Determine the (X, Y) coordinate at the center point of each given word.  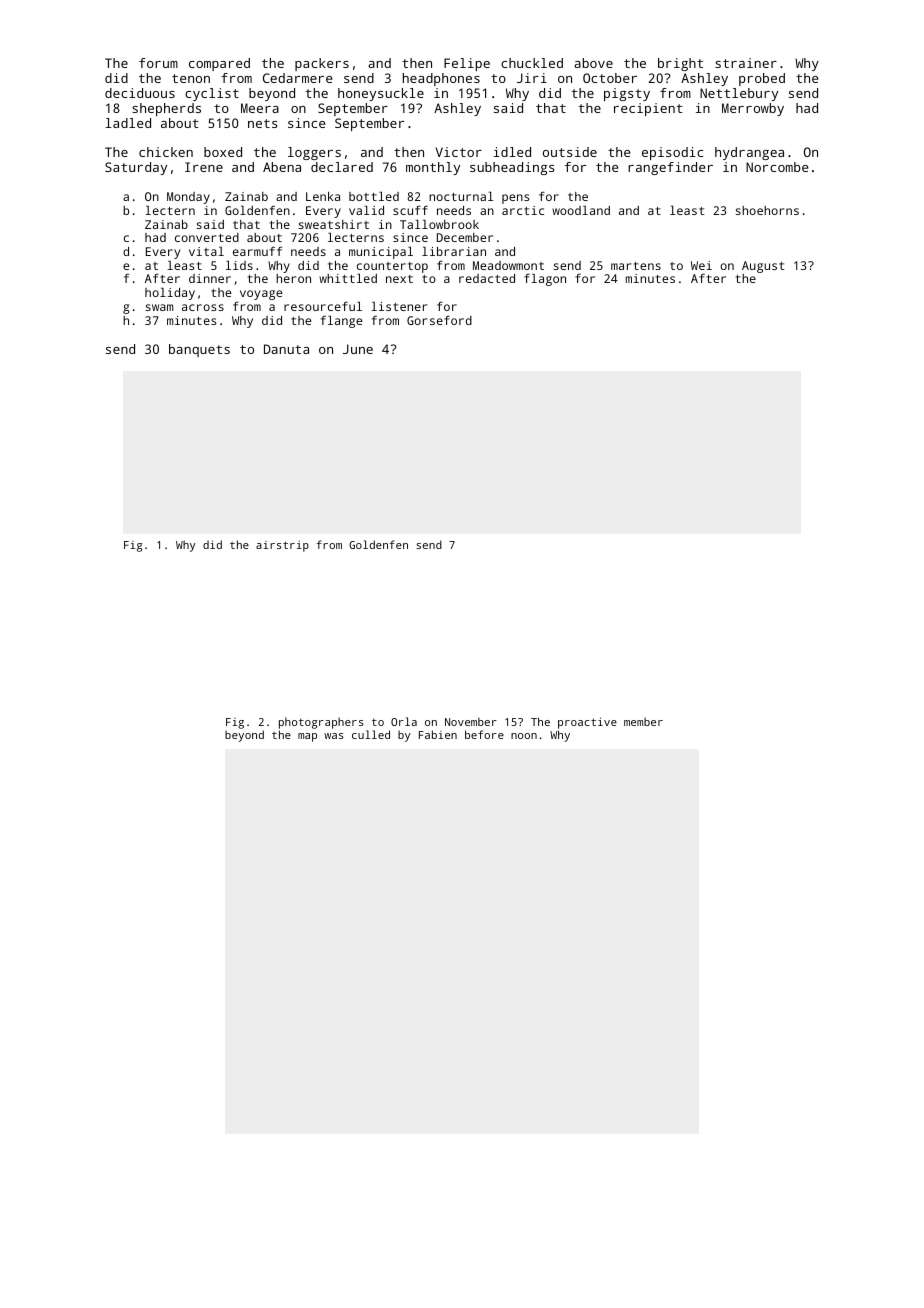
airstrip (282, 546)
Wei (701, 265)
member (643, 721)
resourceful (323, 306)
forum (158, 63)
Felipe (467, 64)
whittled (348, 278)
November (471, 721)
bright (680, 64)
